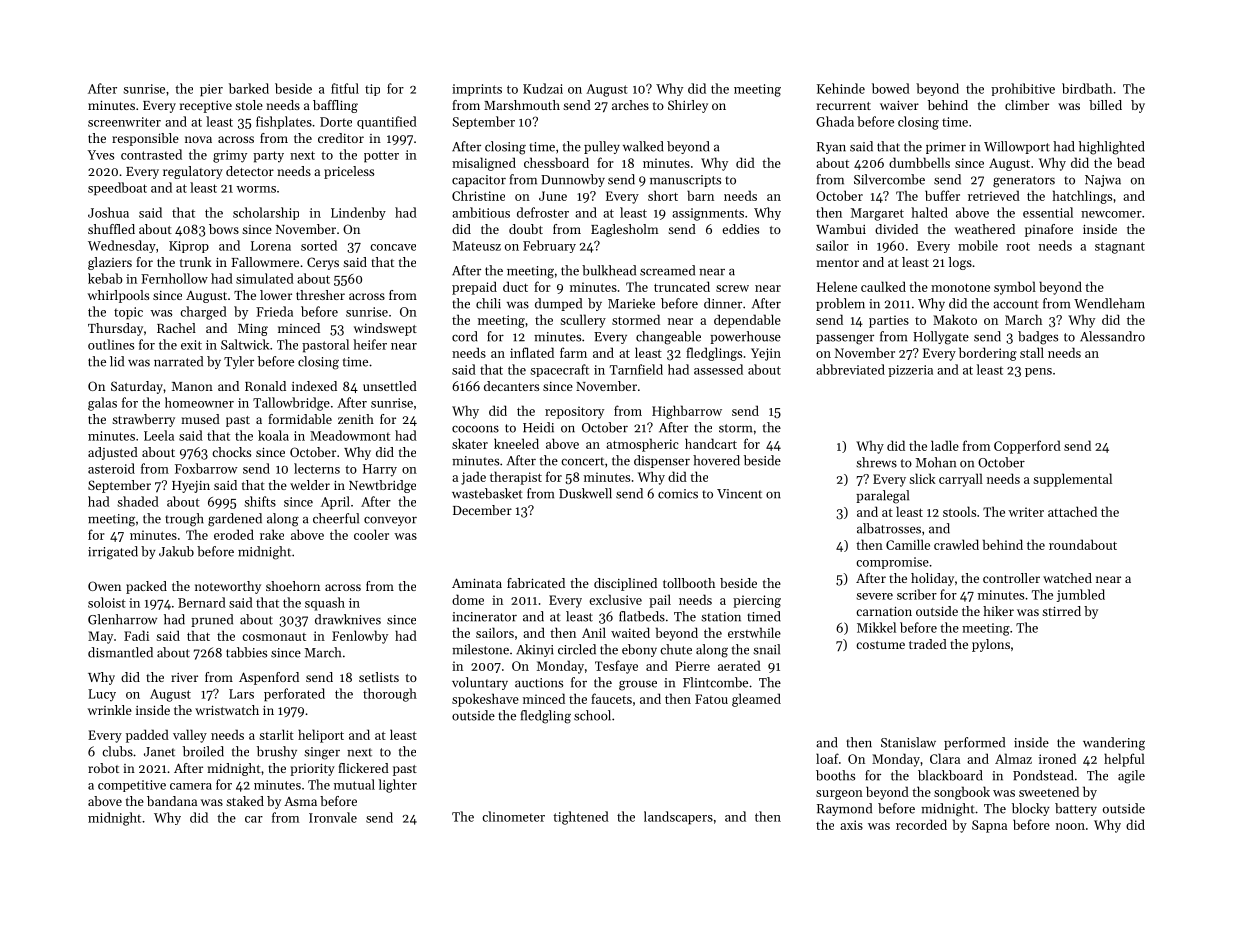 This screenshot has width=1233, height=952. Describe the element at coordinates (151, 154) in the screenshot. I see `contrasted` at that location.
